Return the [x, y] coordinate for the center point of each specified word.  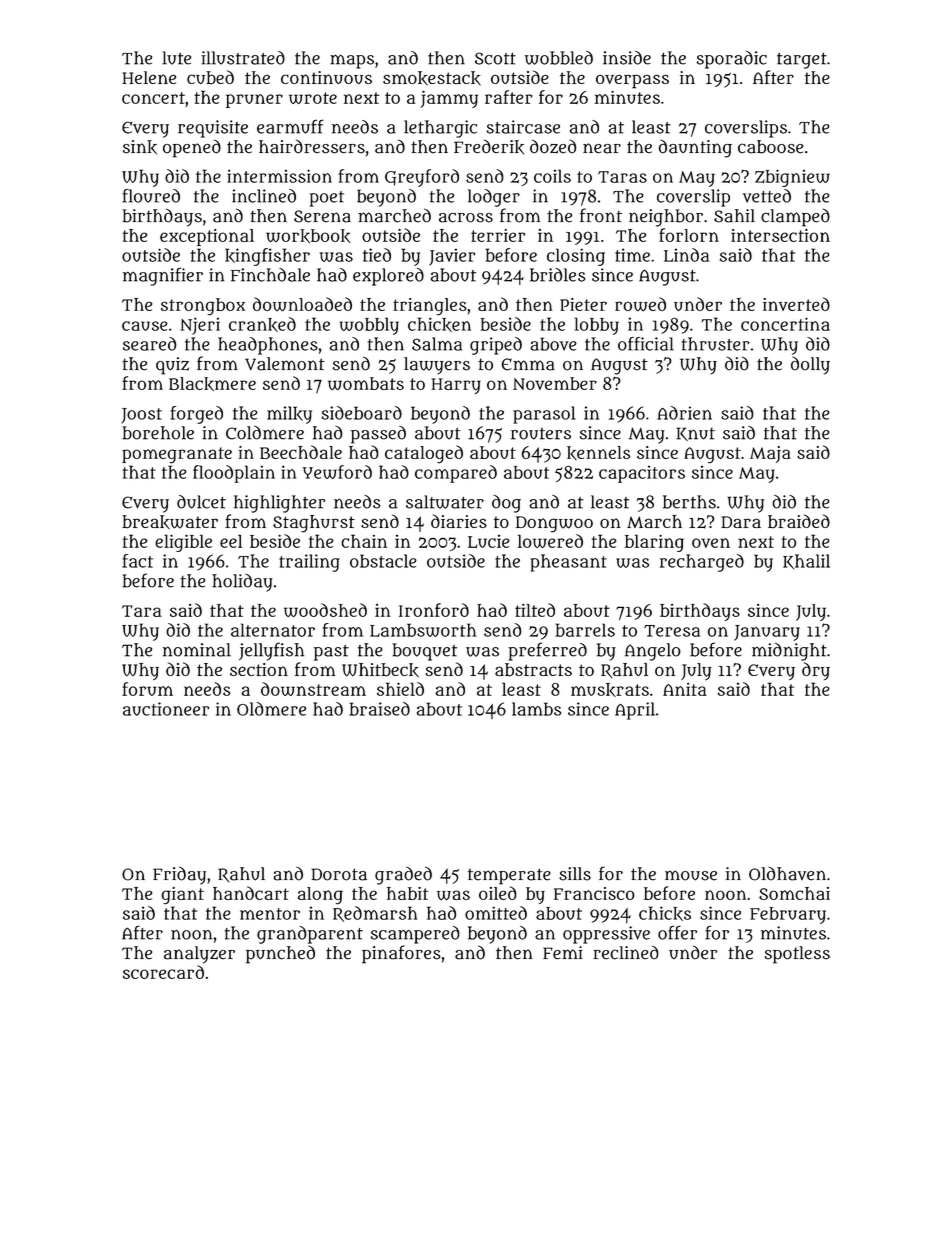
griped [496, 346]
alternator [273, 630]
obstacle [383, 561]
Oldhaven [787, 874]
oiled [498, 893]
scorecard [163, 972]
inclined [264, 196]
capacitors [642, 474]
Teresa [672, 631]
